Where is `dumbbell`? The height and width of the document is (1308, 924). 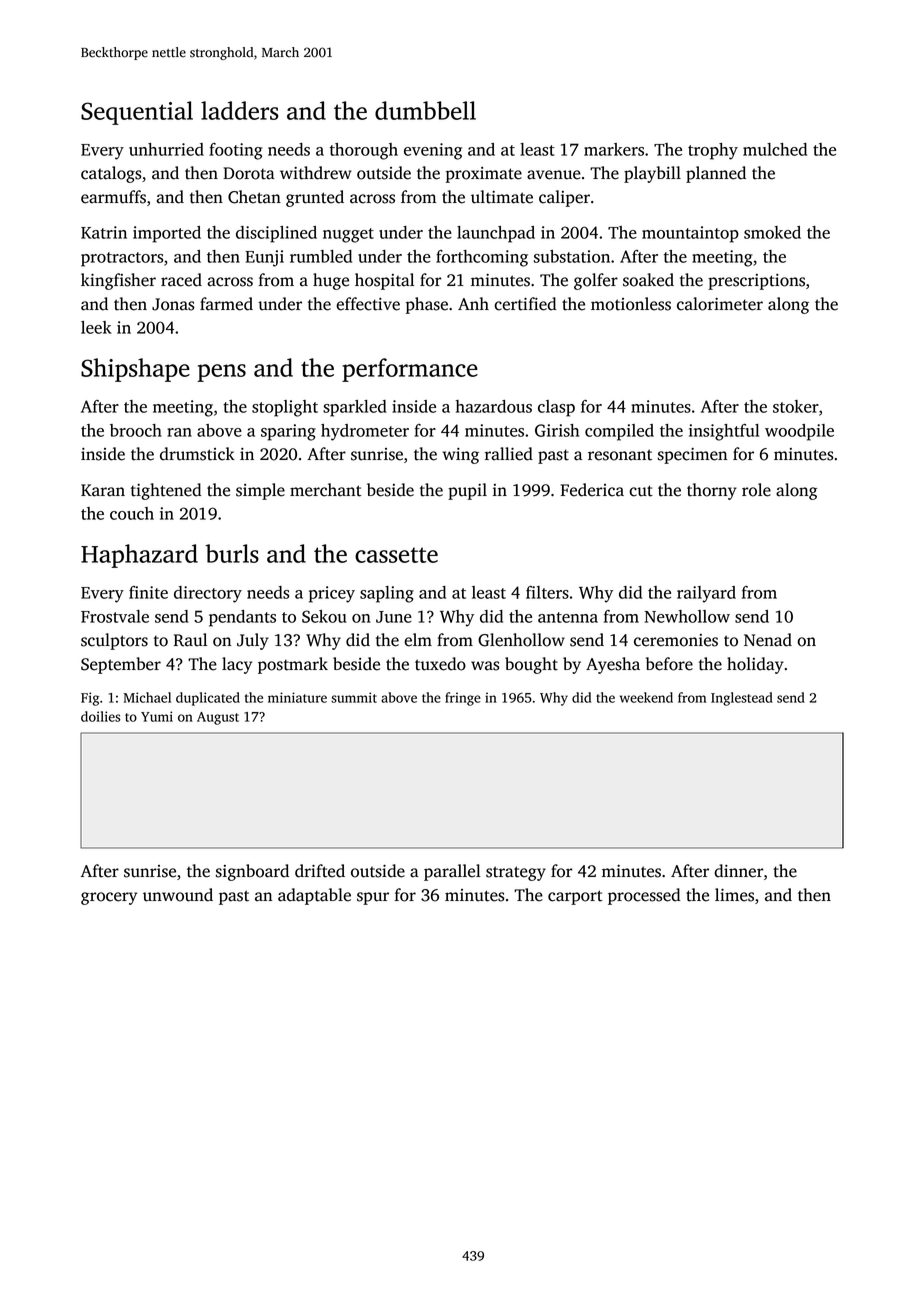
dumbbell is located at coordinates (425, 110).
